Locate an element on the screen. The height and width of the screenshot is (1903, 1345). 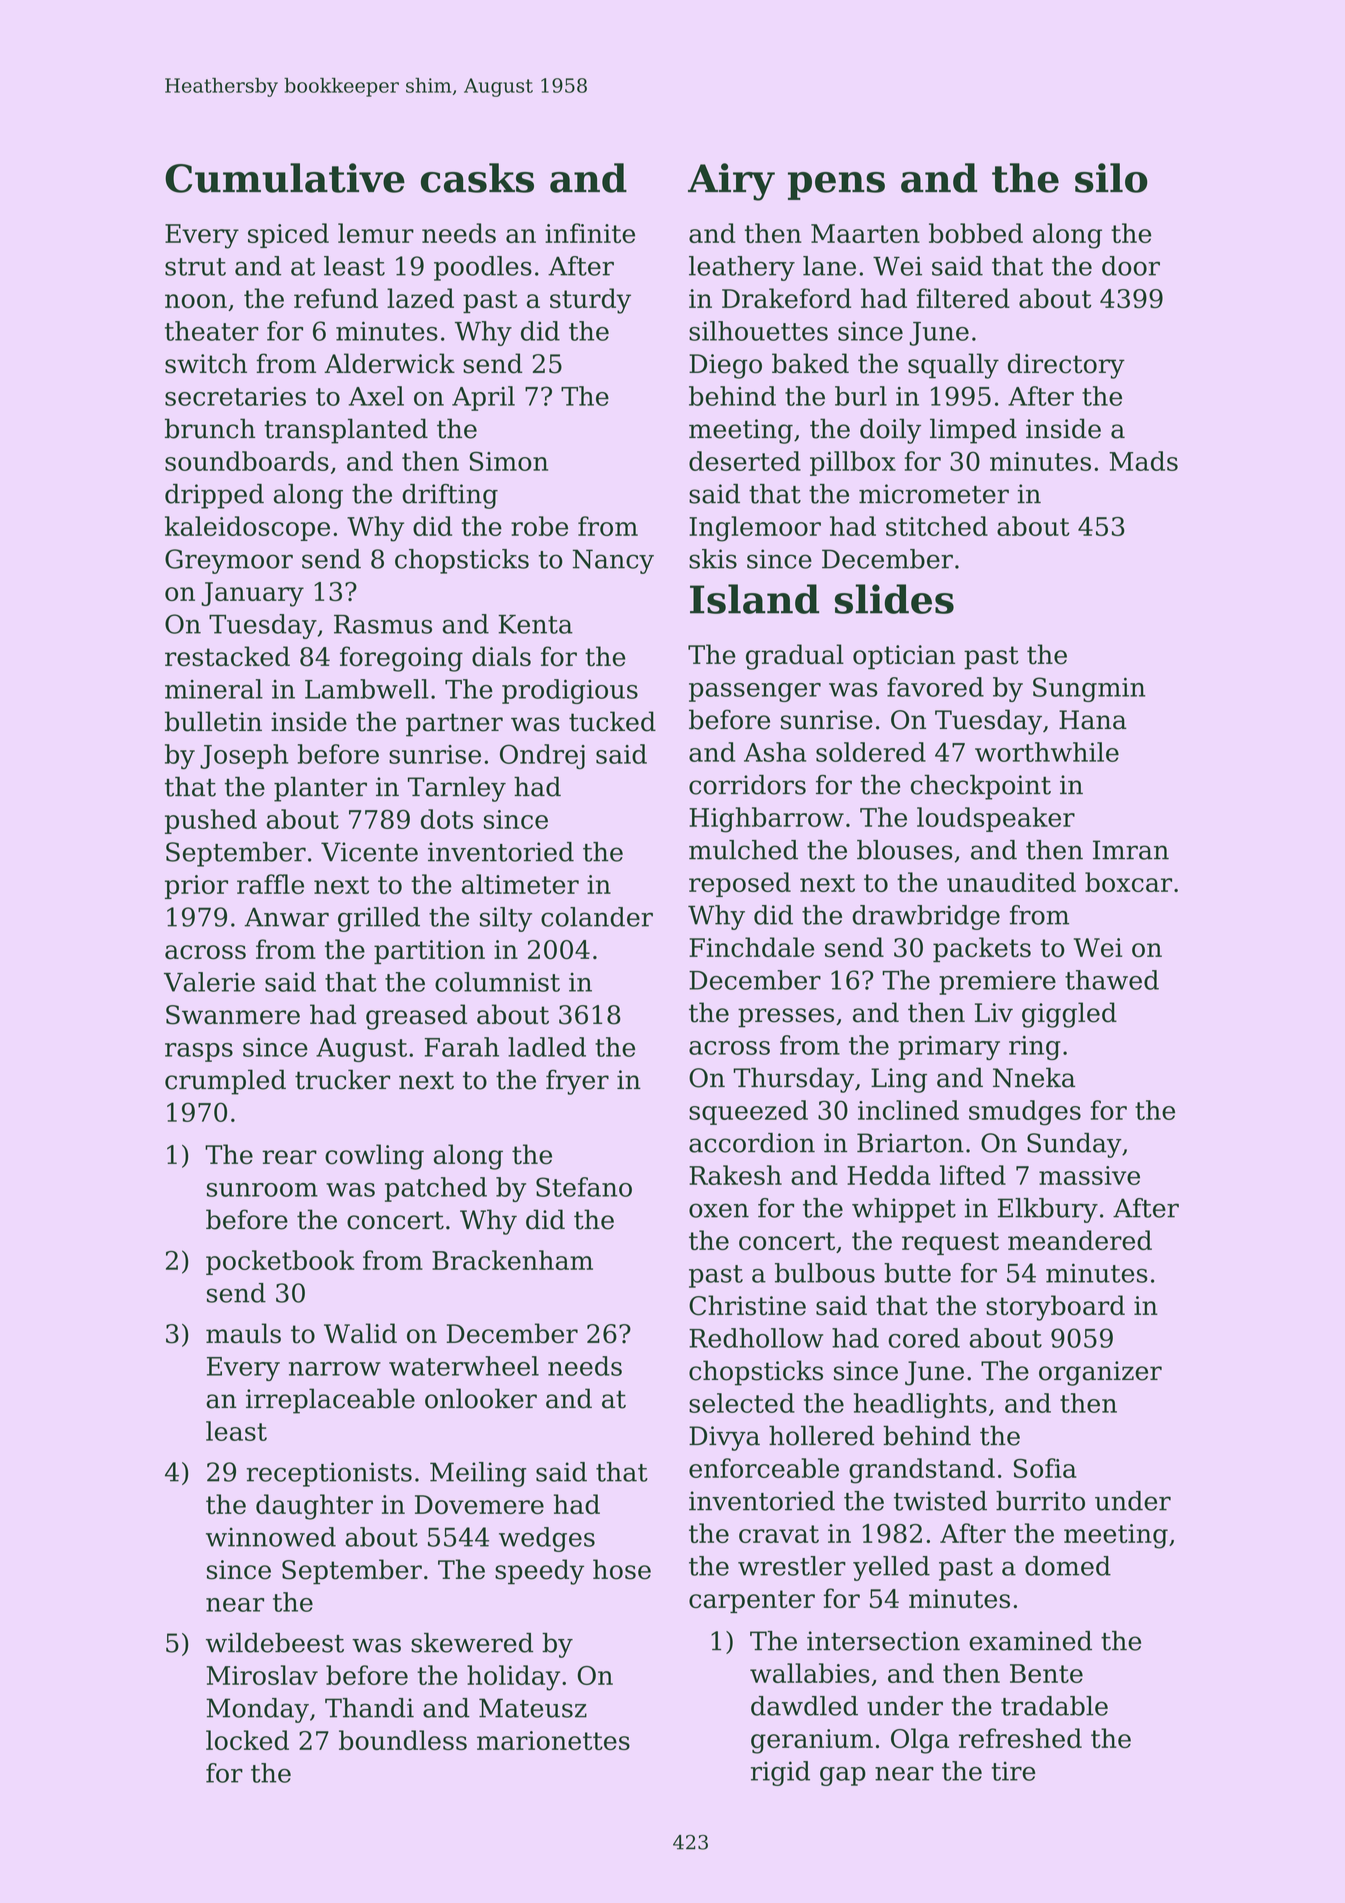
Hana is located at coordinates (1093, 720).
